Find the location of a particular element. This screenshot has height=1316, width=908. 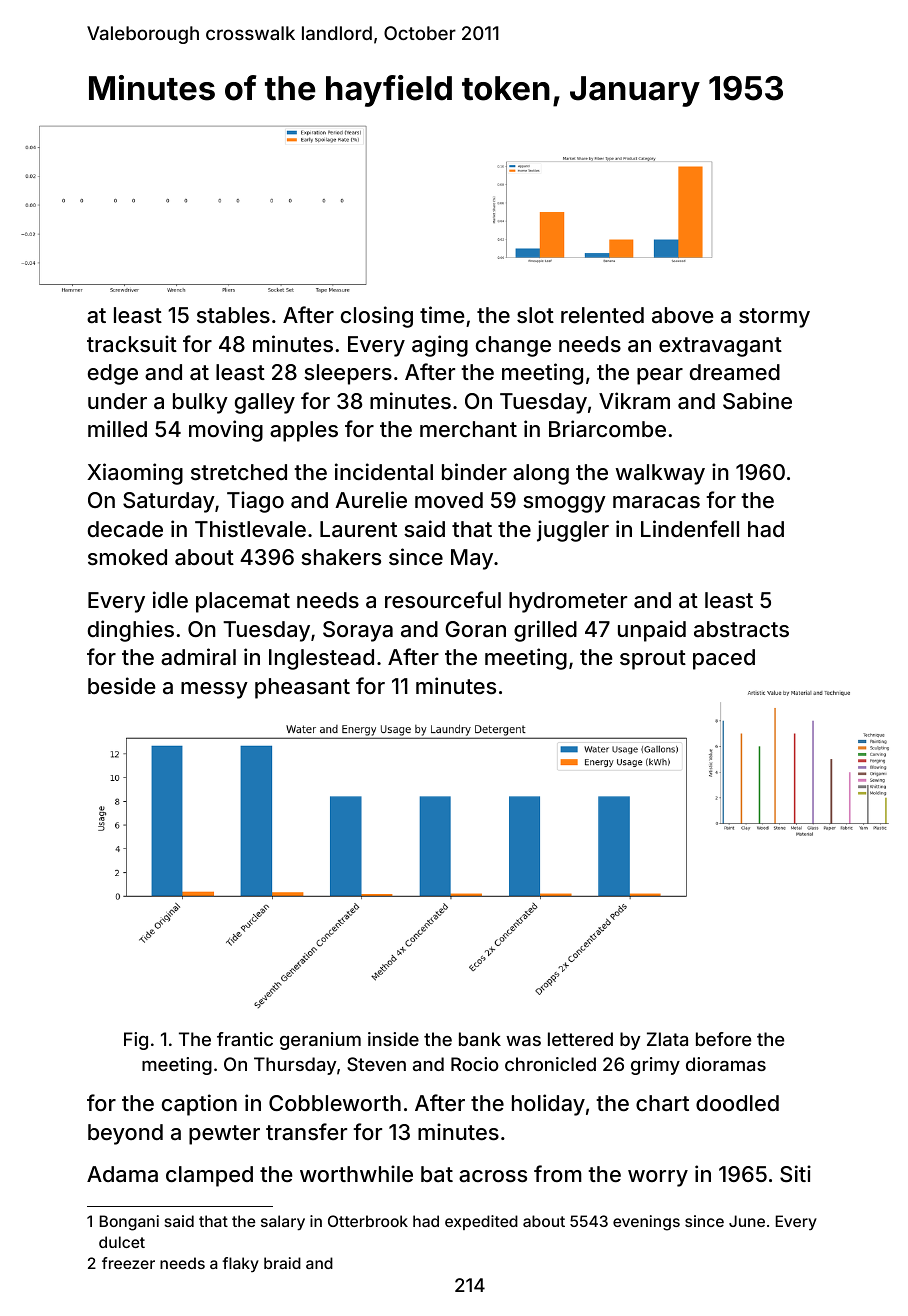

doodled is located at coordinates (737, 1103).
